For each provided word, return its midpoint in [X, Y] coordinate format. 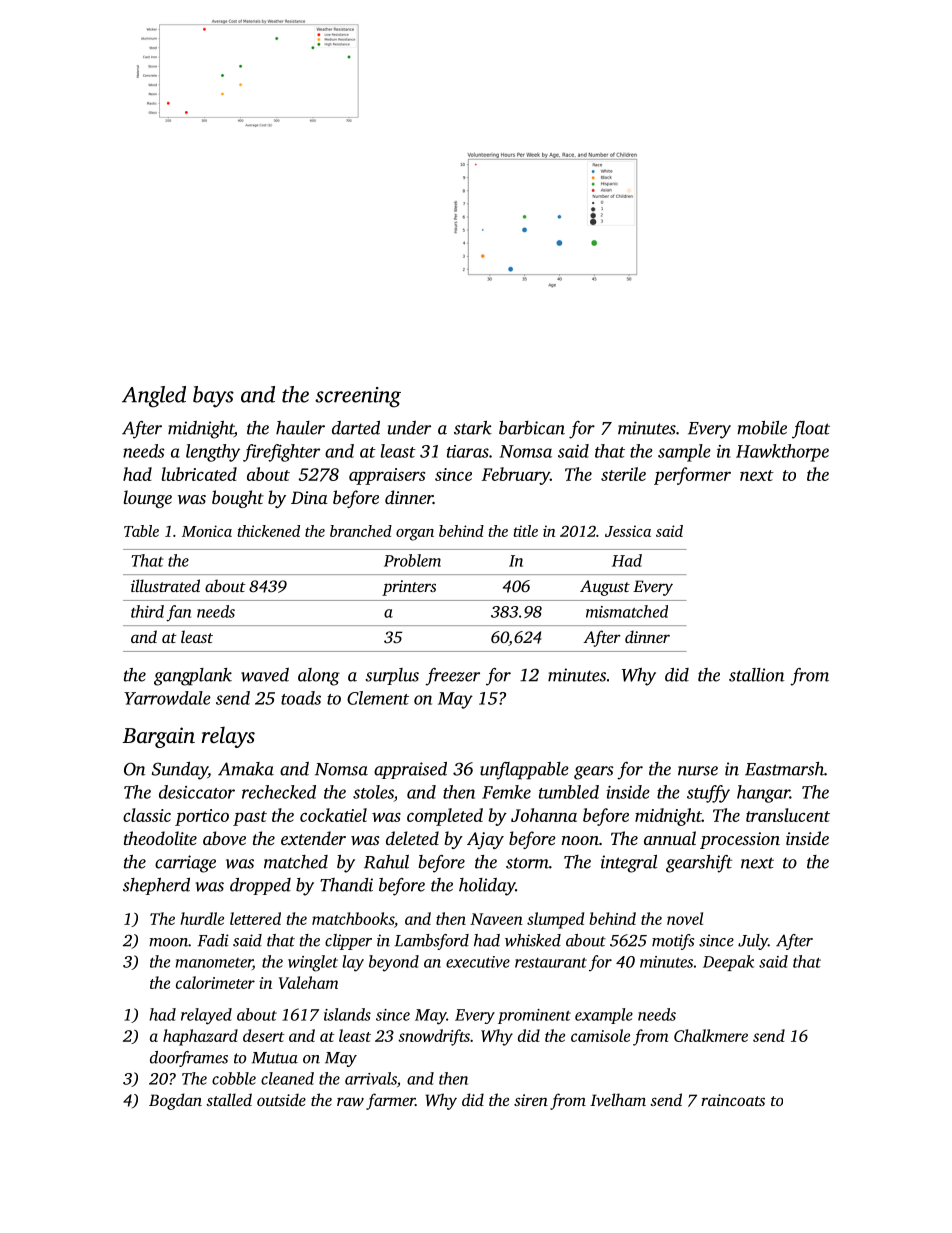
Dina [309, 497]
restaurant [551, 963]
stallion [756, 675]
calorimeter [215, 982]
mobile [762, 428]
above [224, 838]
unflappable [524, 771]
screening [358, 397]
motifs [673, 942]
